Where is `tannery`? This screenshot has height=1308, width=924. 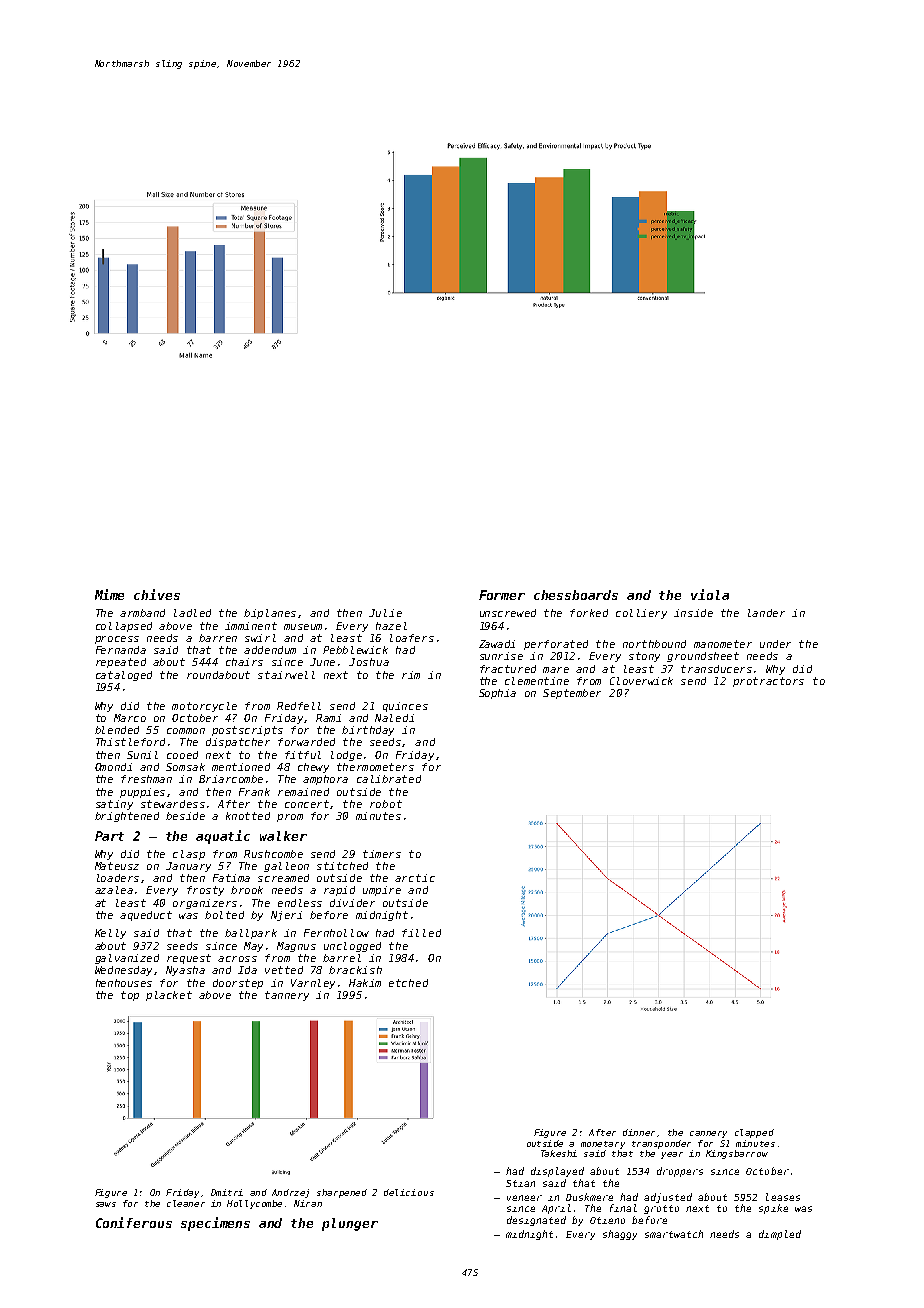
tannery is located at coordinates (287, 996).
